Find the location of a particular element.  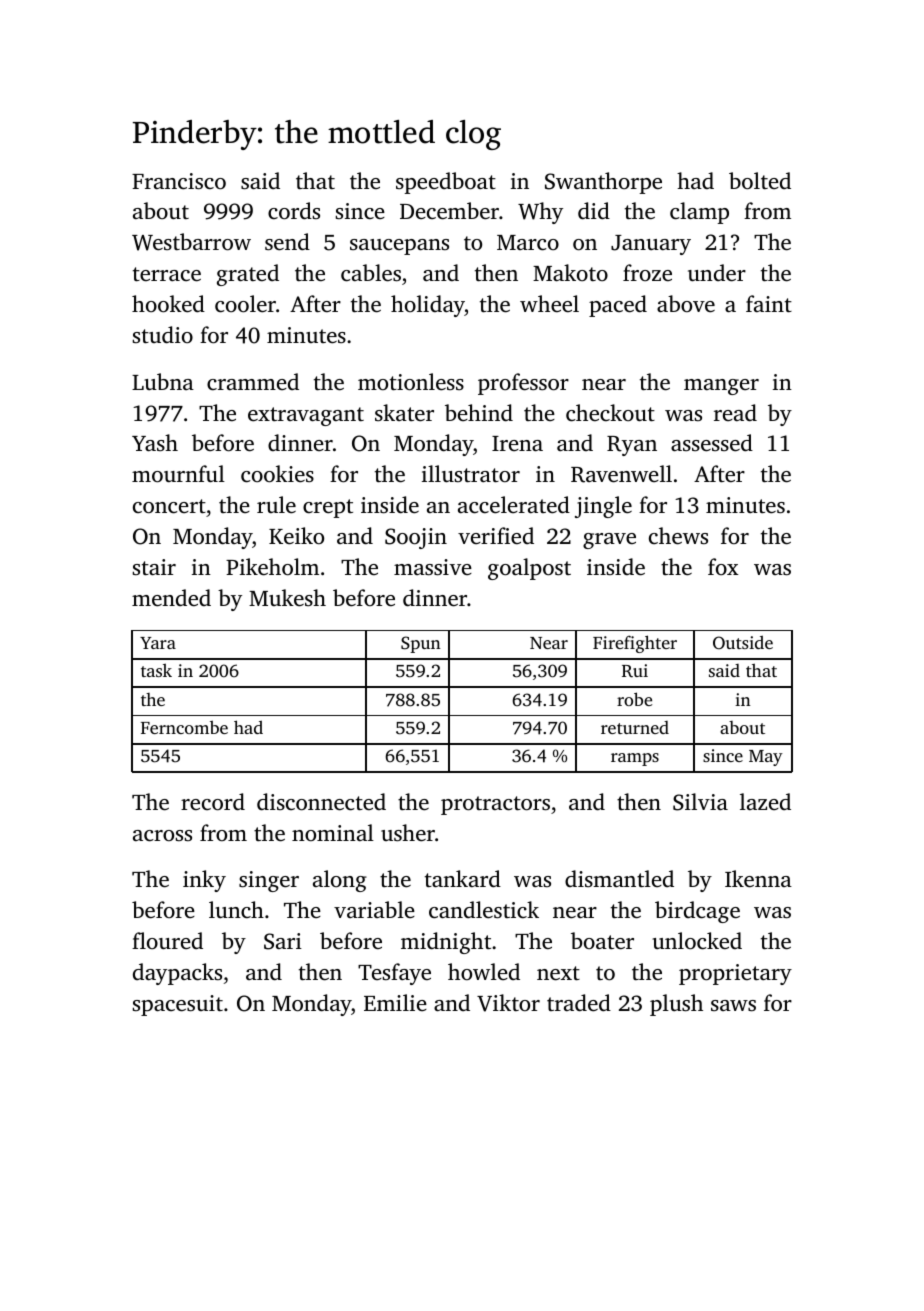

bolted is located at coordinates (760, 181).
